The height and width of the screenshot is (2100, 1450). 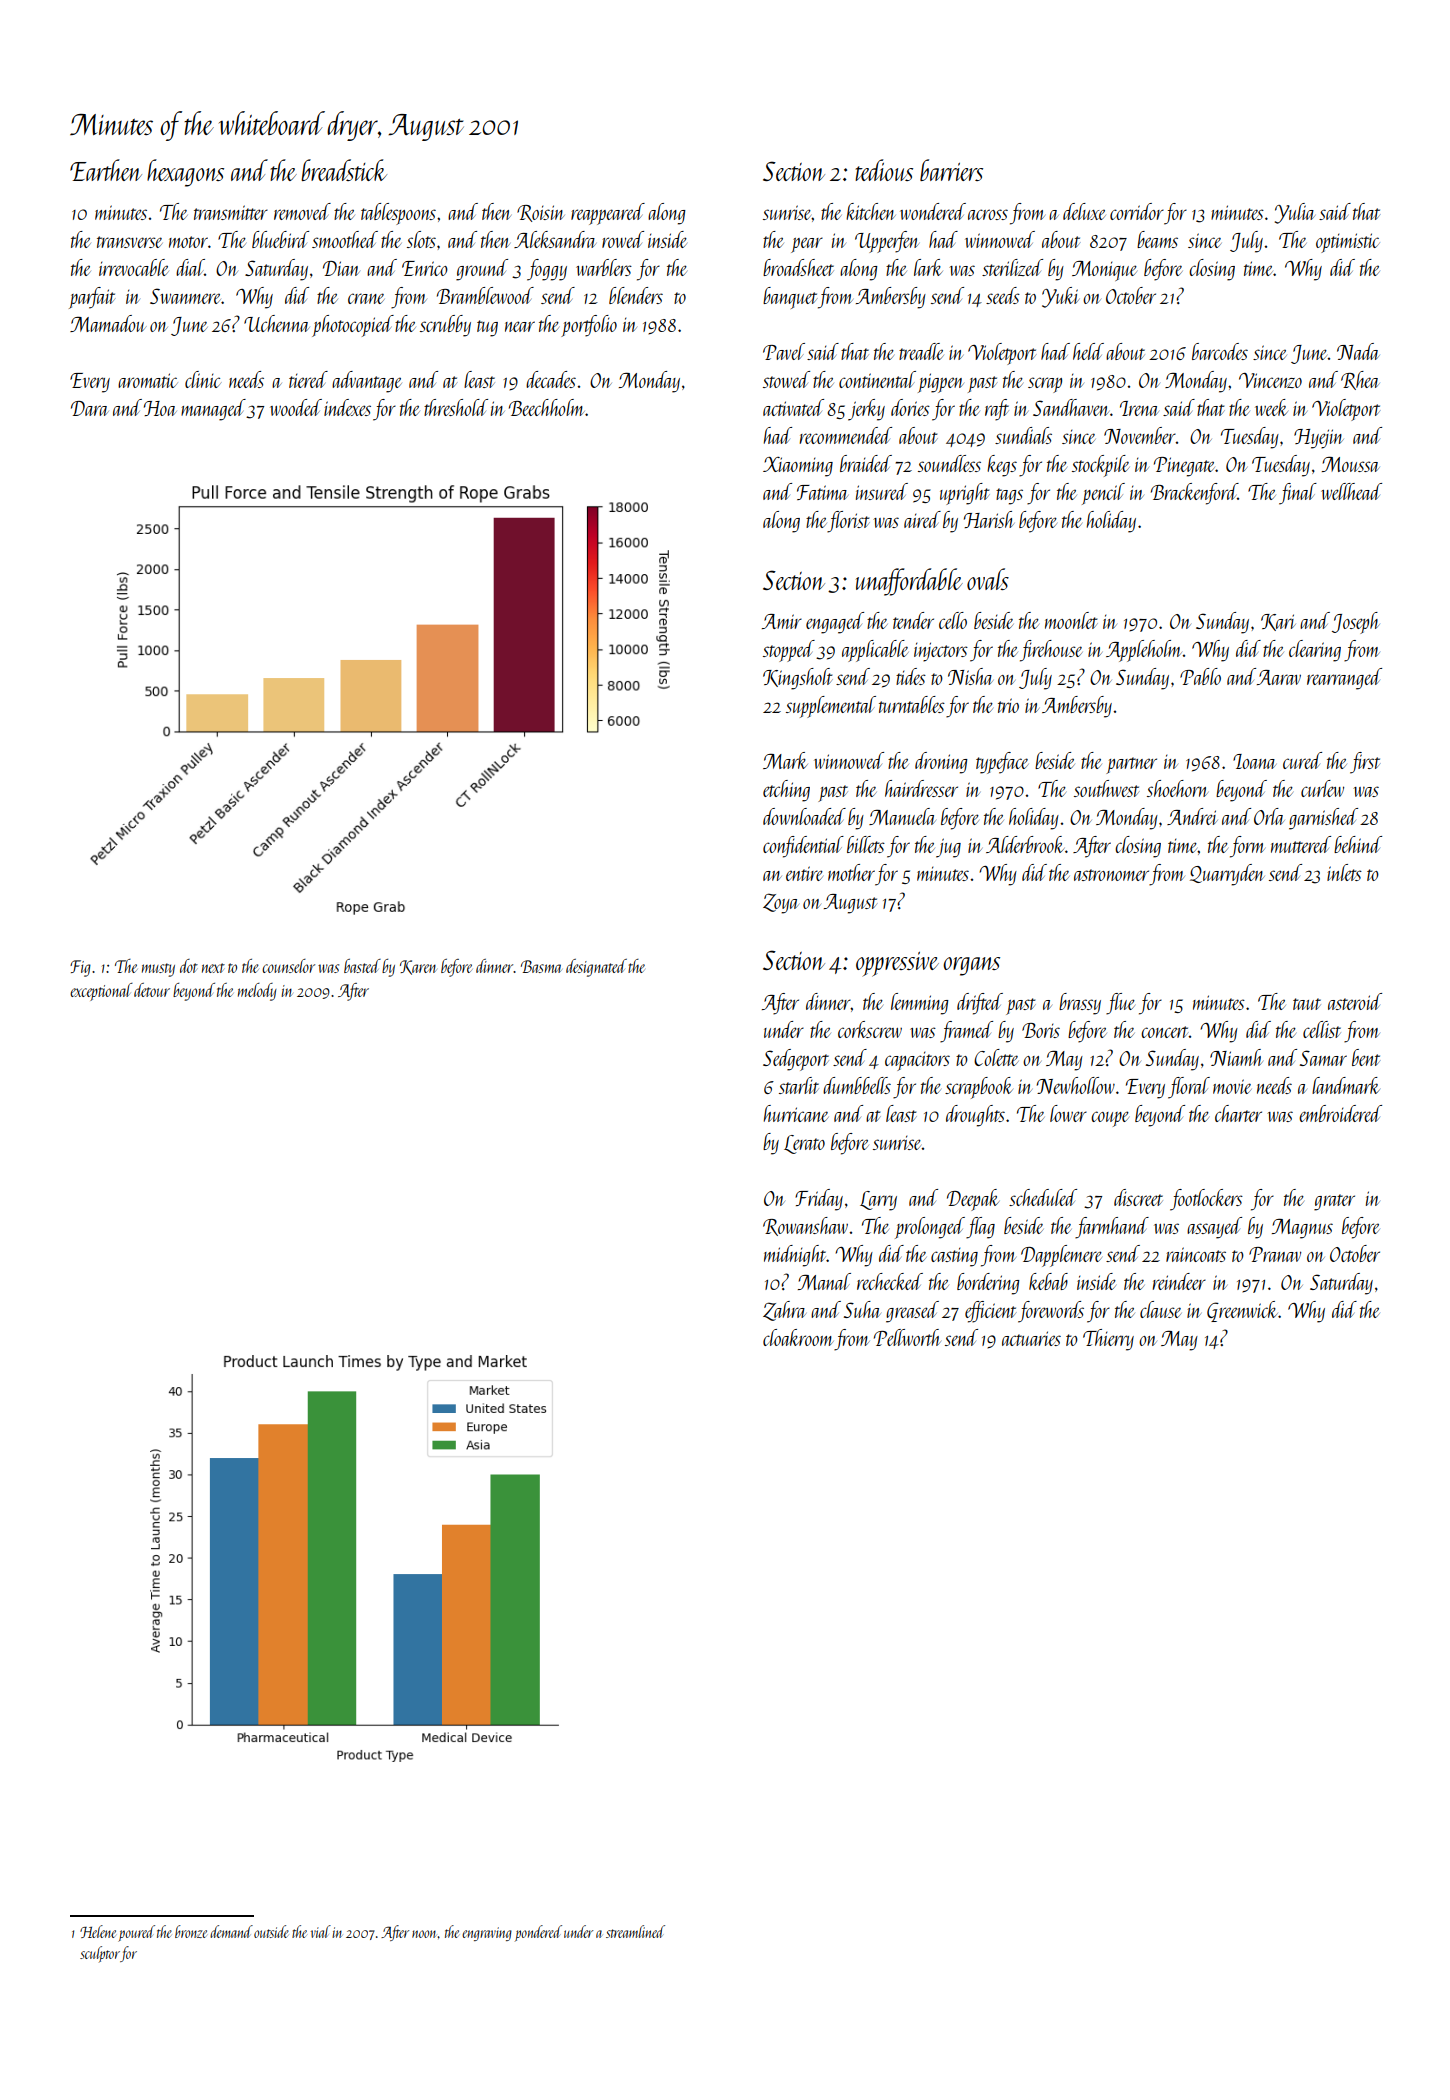 What do you see at coordinates (1270, 380) in the screenshot?
I see `Vincenzo` at bounding box center [1270, 380].
